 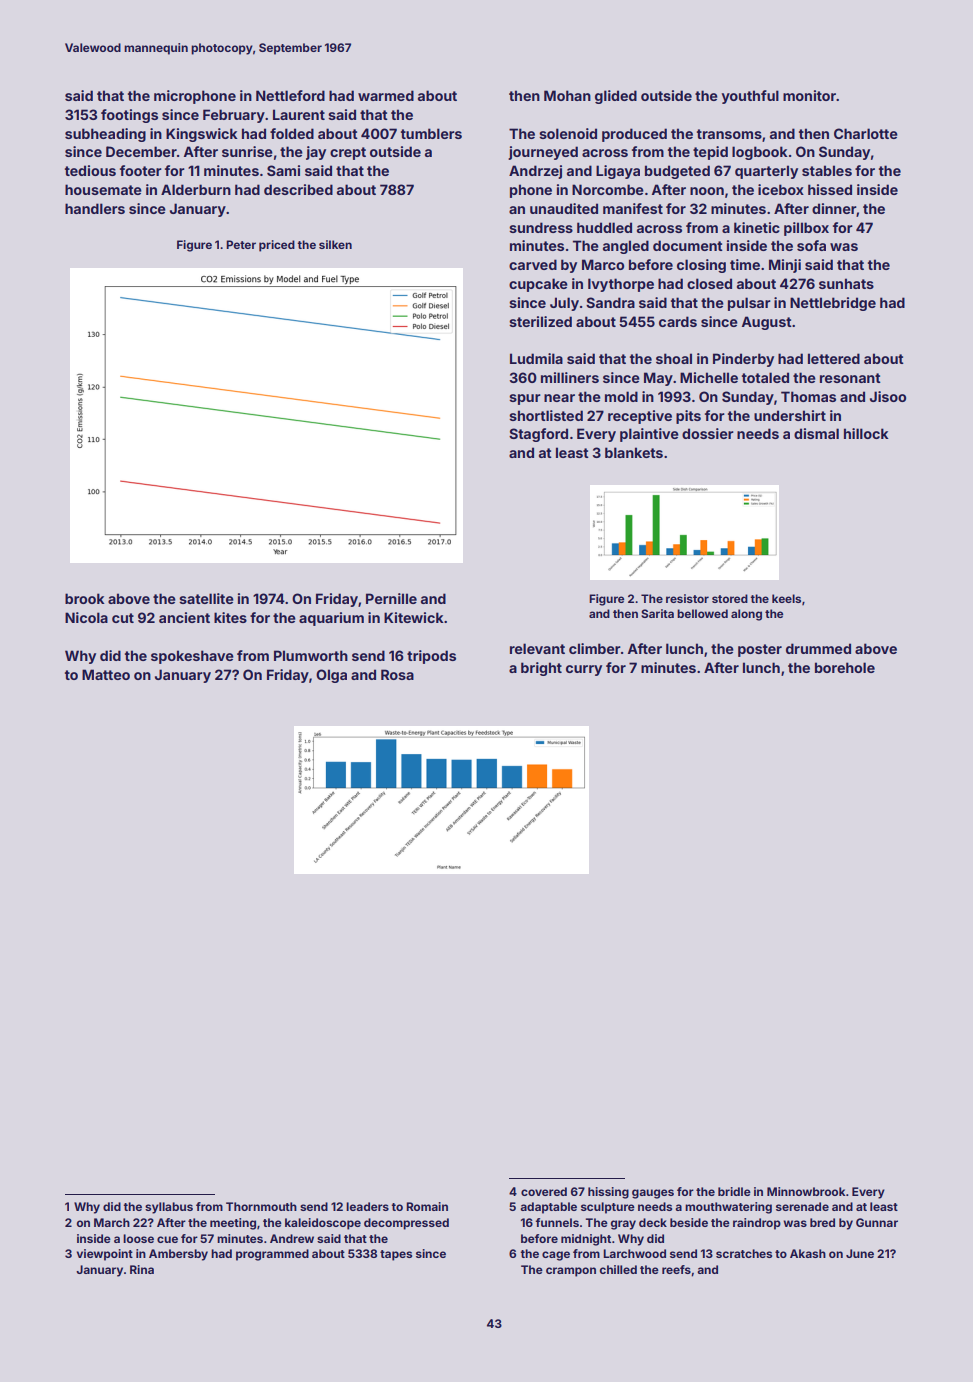 I want to click on reefs, so click(x=676, y=1269).
